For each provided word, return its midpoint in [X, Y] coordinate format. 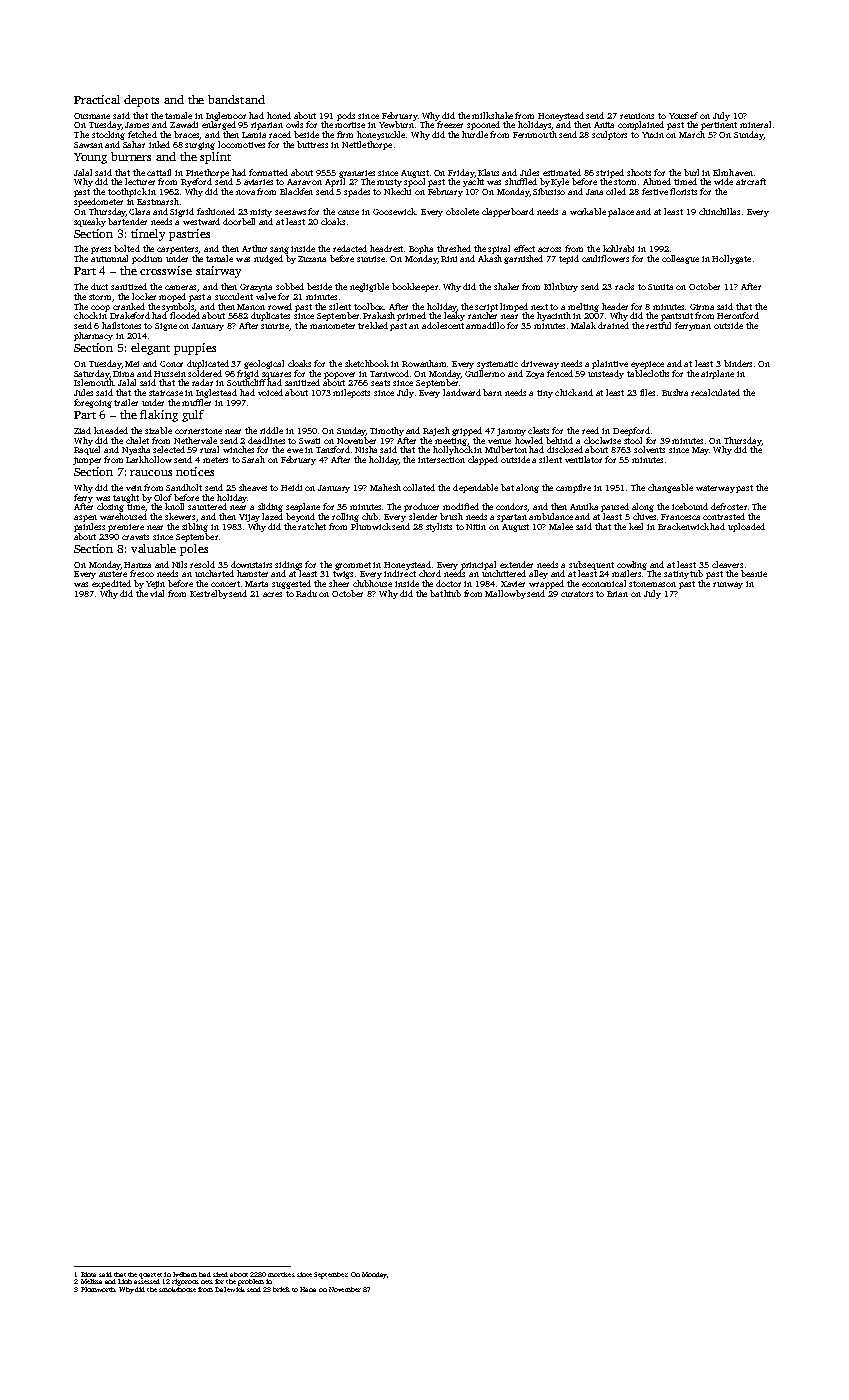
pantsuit [677, 317]
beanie [754, 573]
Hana [308, 1289]
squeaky [90, 222]
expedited [111, 584]
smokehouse [177, 1289]
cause [348, 212]
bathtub [445, 593]
